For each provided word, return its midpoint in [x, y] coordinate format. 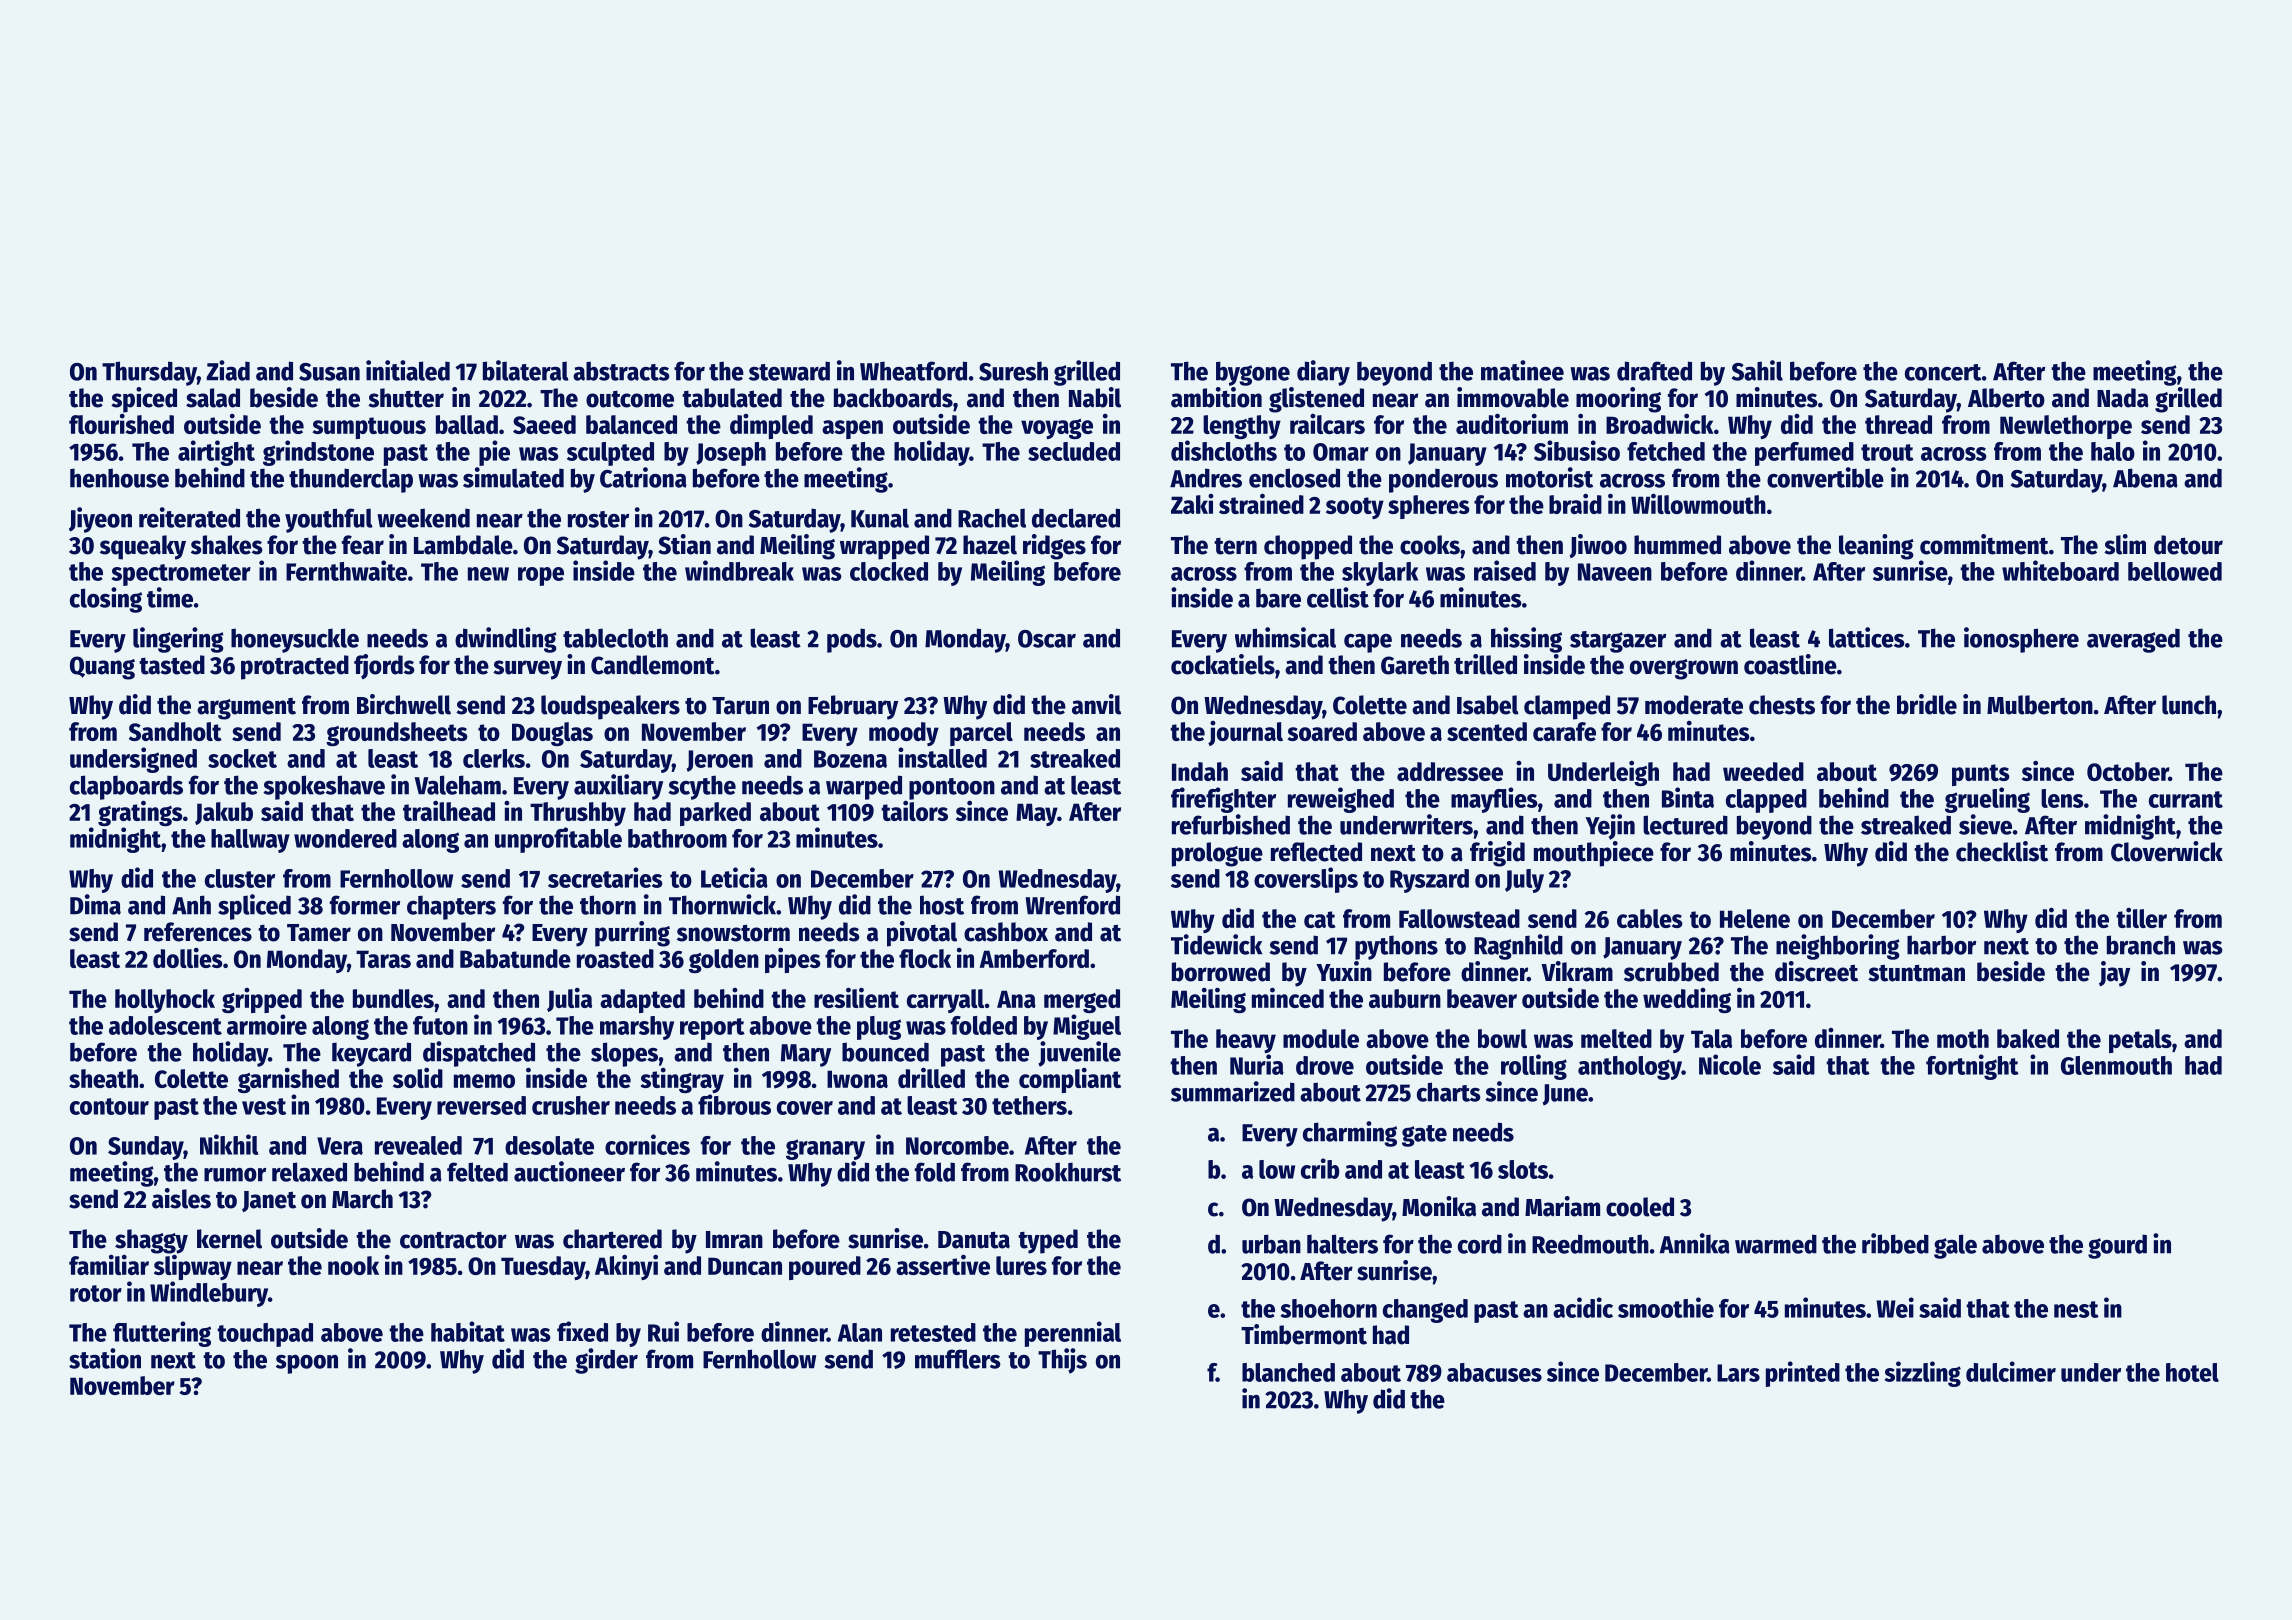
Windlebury [209, 1294]
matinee [1522, 370]
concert [1943, 372]
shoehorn [1329, 1308]
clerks [494, 758]
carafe [1564, 731]
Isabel [1488, 705]
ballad [467, 424]
